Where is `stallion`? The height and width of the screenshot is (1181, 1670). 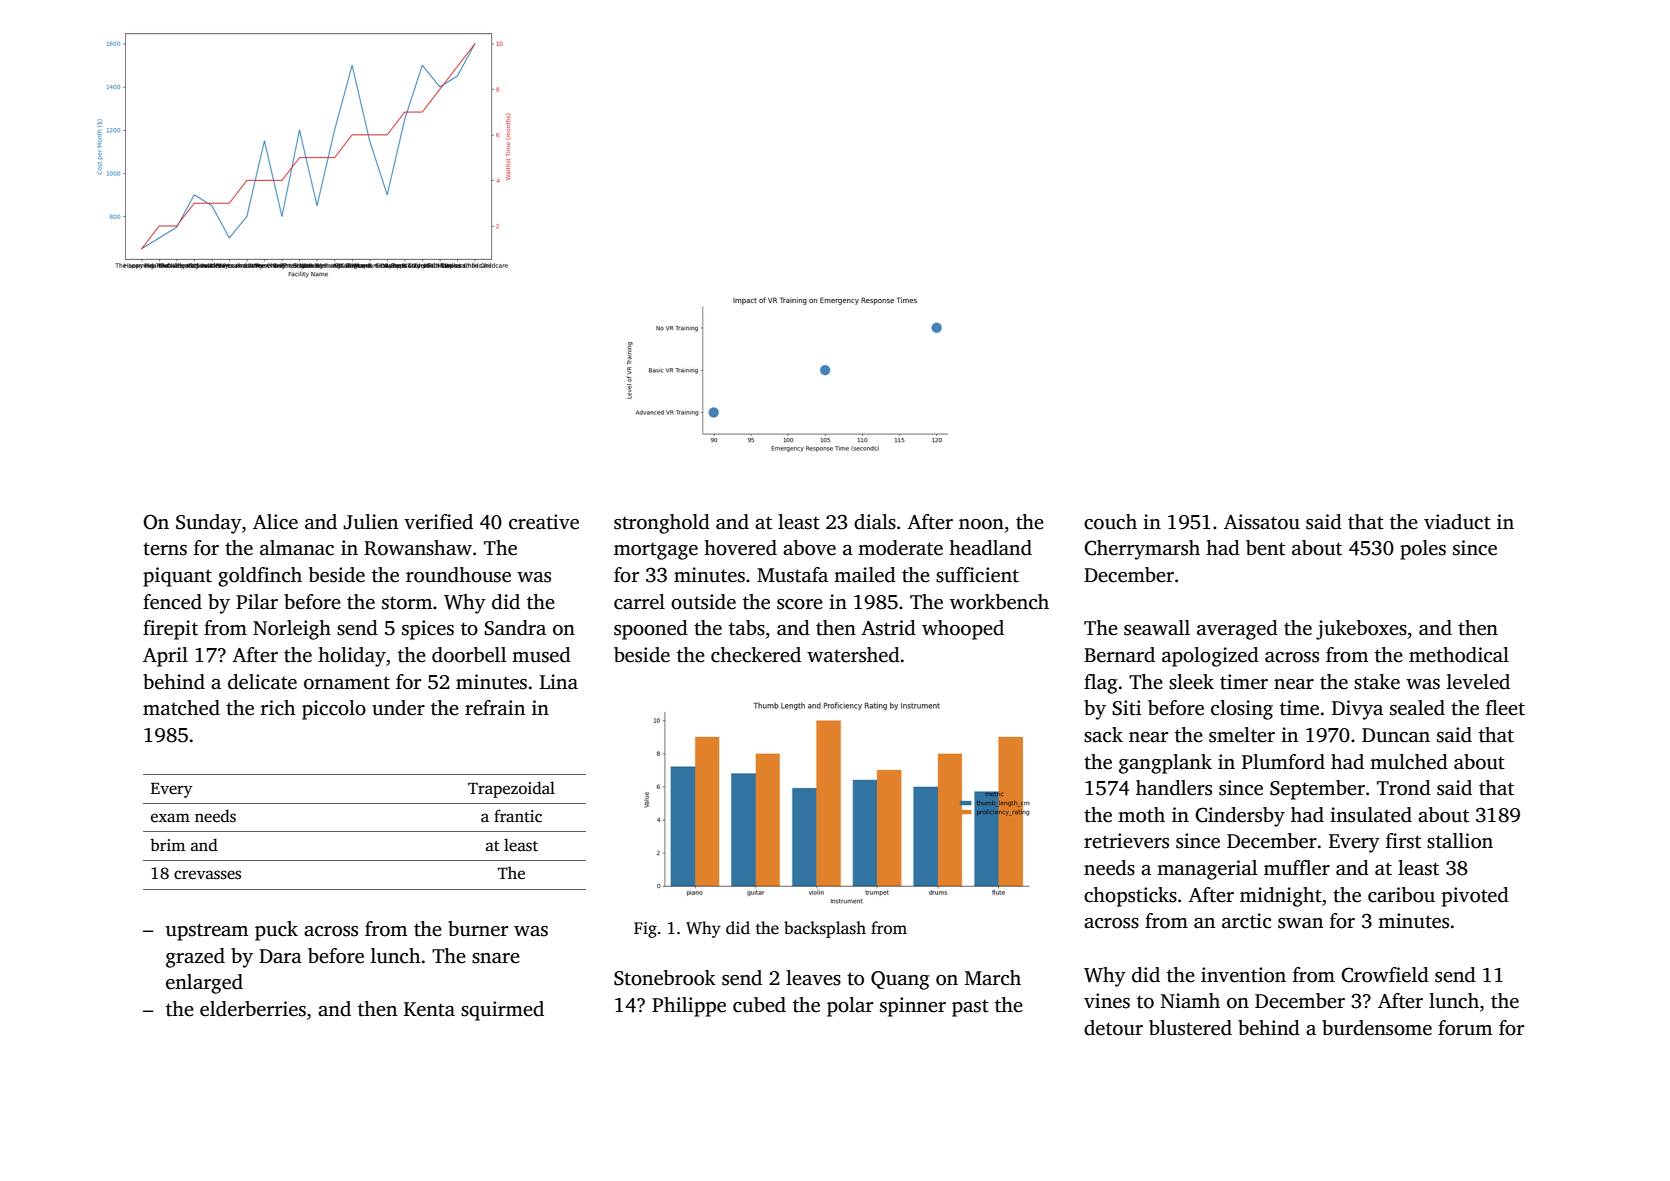 stallion is located at coordinates (1460, 841).
